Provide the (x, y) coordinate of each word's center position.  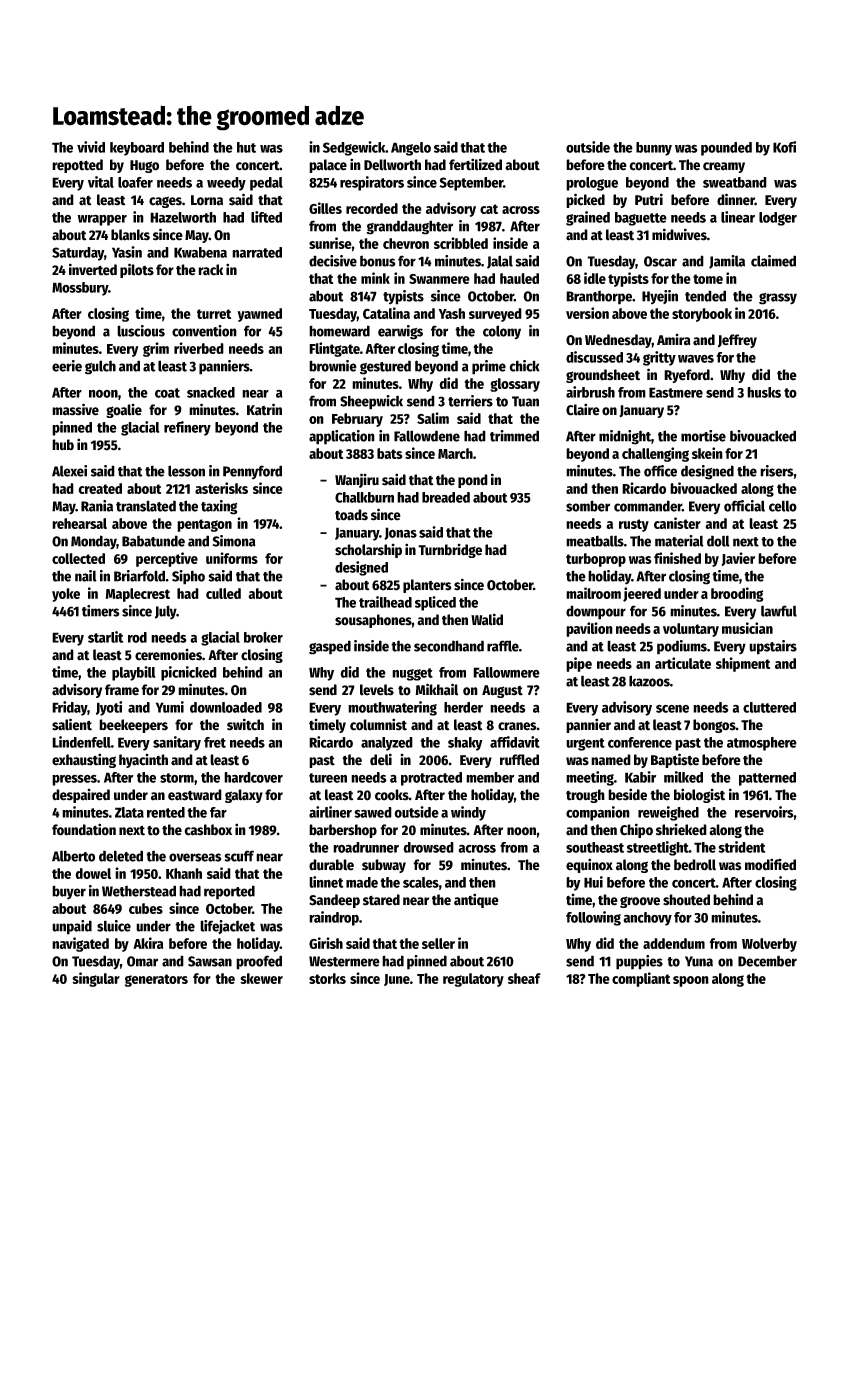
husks (764, 392)
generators (156, 980)
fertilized (475, 164)
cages (165, 202)
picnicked (189, 673)
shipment (743, 664)
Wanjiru (357, 480)
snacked (211, 392)
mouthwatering (392, 708)
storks (327, 978)
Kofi (784, 147)
